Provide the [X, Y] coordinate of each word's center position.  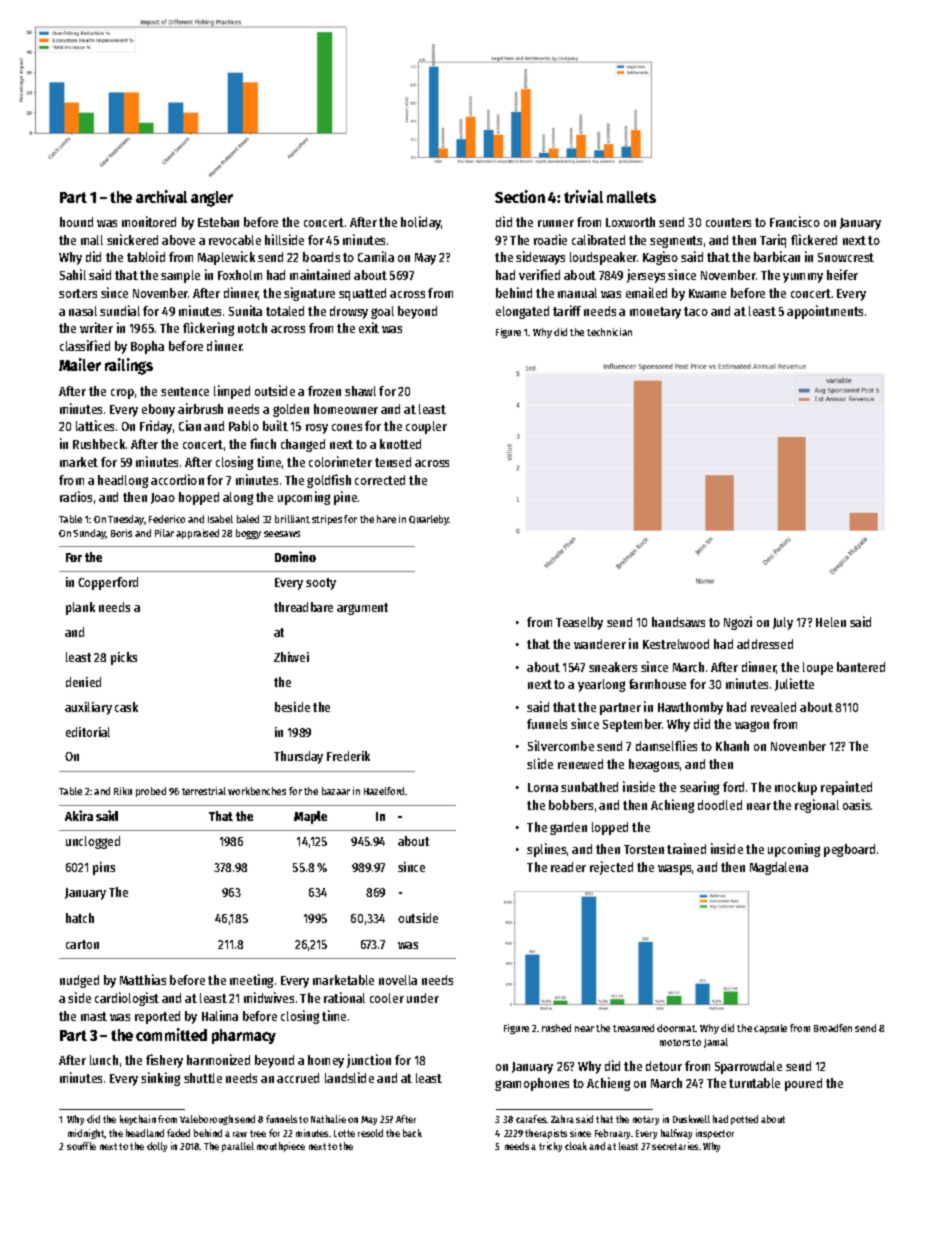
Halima [220, 1015]
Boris [121, 533]
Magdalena [779, 868]
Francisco [795, 221]
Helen [831, 622]
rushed [556, 1028]
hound [76, 222]
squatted [362, 294]
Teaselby [579, 623]
